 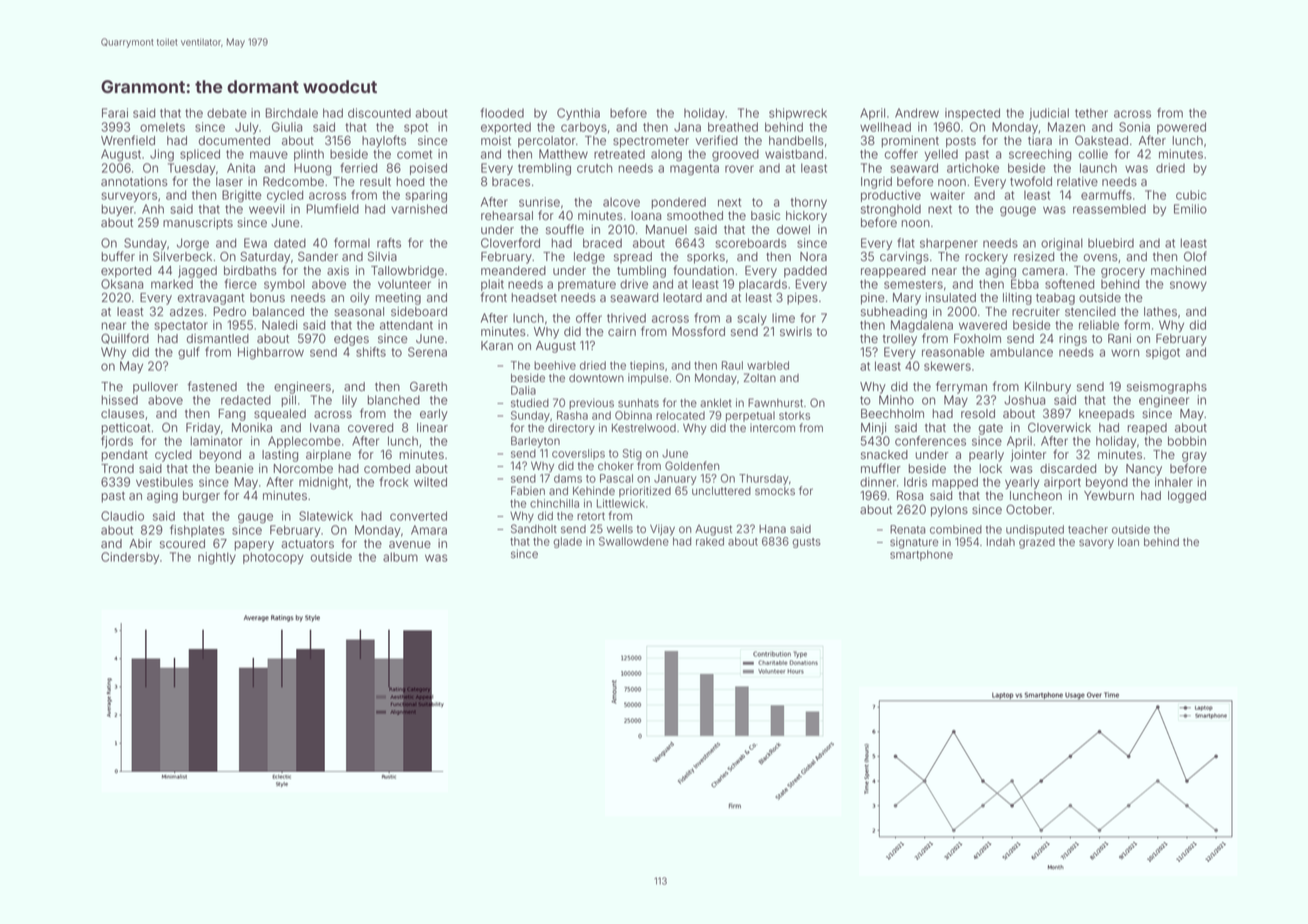 I want to click on placards, so click(x=763, y=285).
